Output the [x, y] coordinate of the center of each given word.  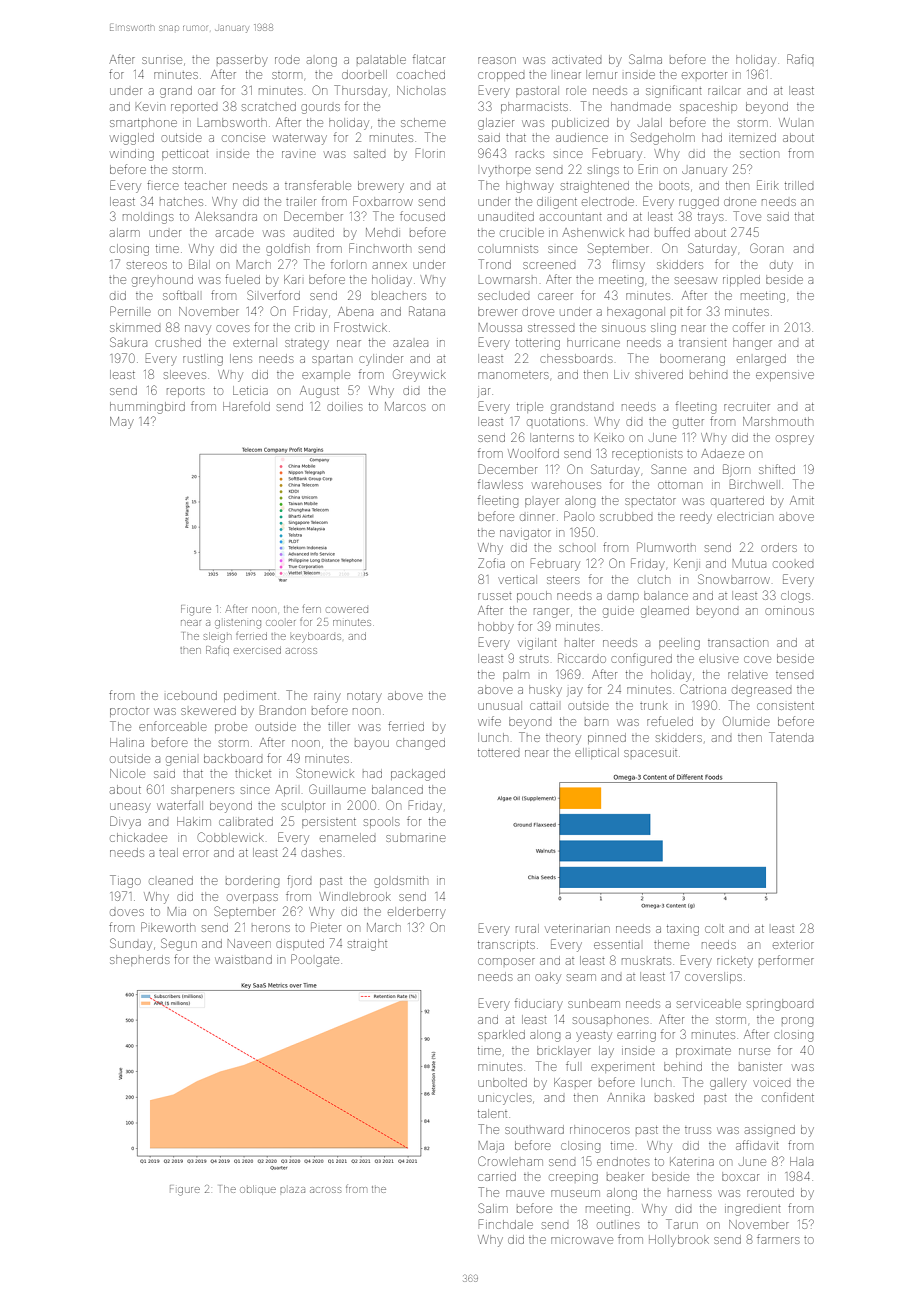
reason [497, 60]
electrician [745, 516]
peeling [679, 644]
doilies [345, 406]
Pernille [130, 311]
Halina [127, 742]
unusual [500, 705]
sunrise [162, 60]
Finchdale [506, 1224]
